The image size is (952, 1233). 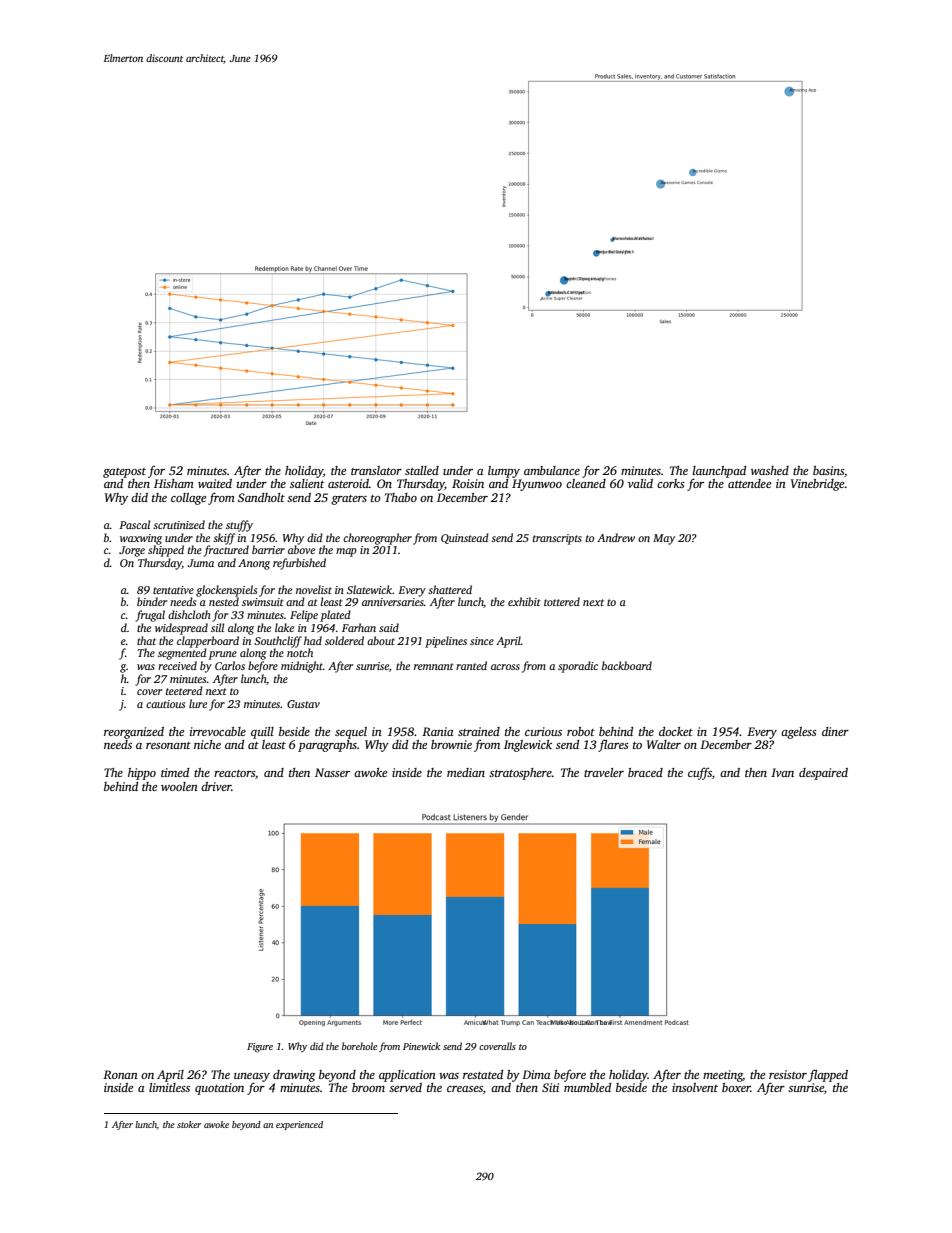 I want to click on gatepost, so click(x=124, y=473).
